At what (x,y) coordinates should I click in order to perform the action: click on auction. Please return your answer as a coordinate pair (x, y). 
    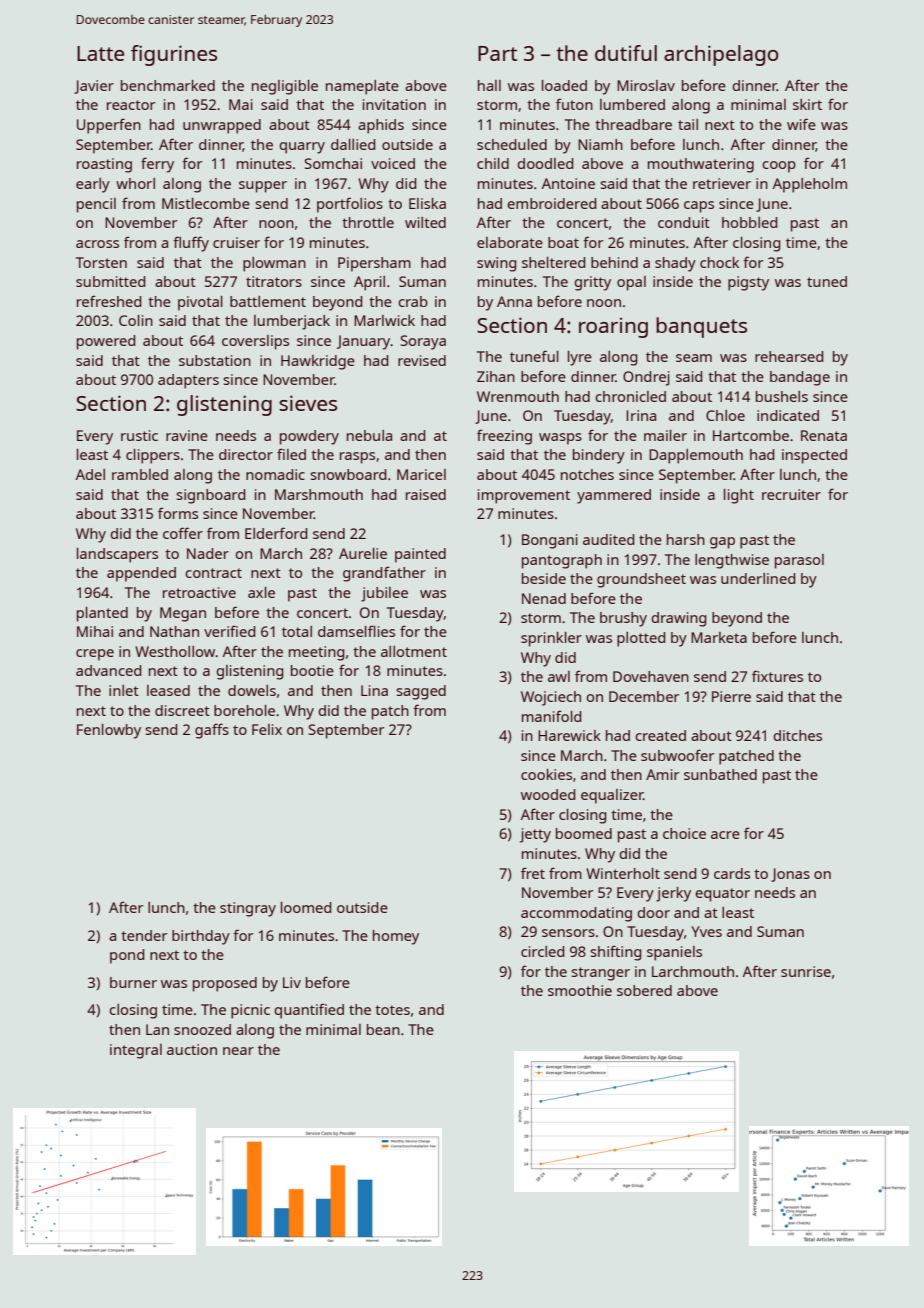
    Looking at the image, I should click on (192, 1049).
